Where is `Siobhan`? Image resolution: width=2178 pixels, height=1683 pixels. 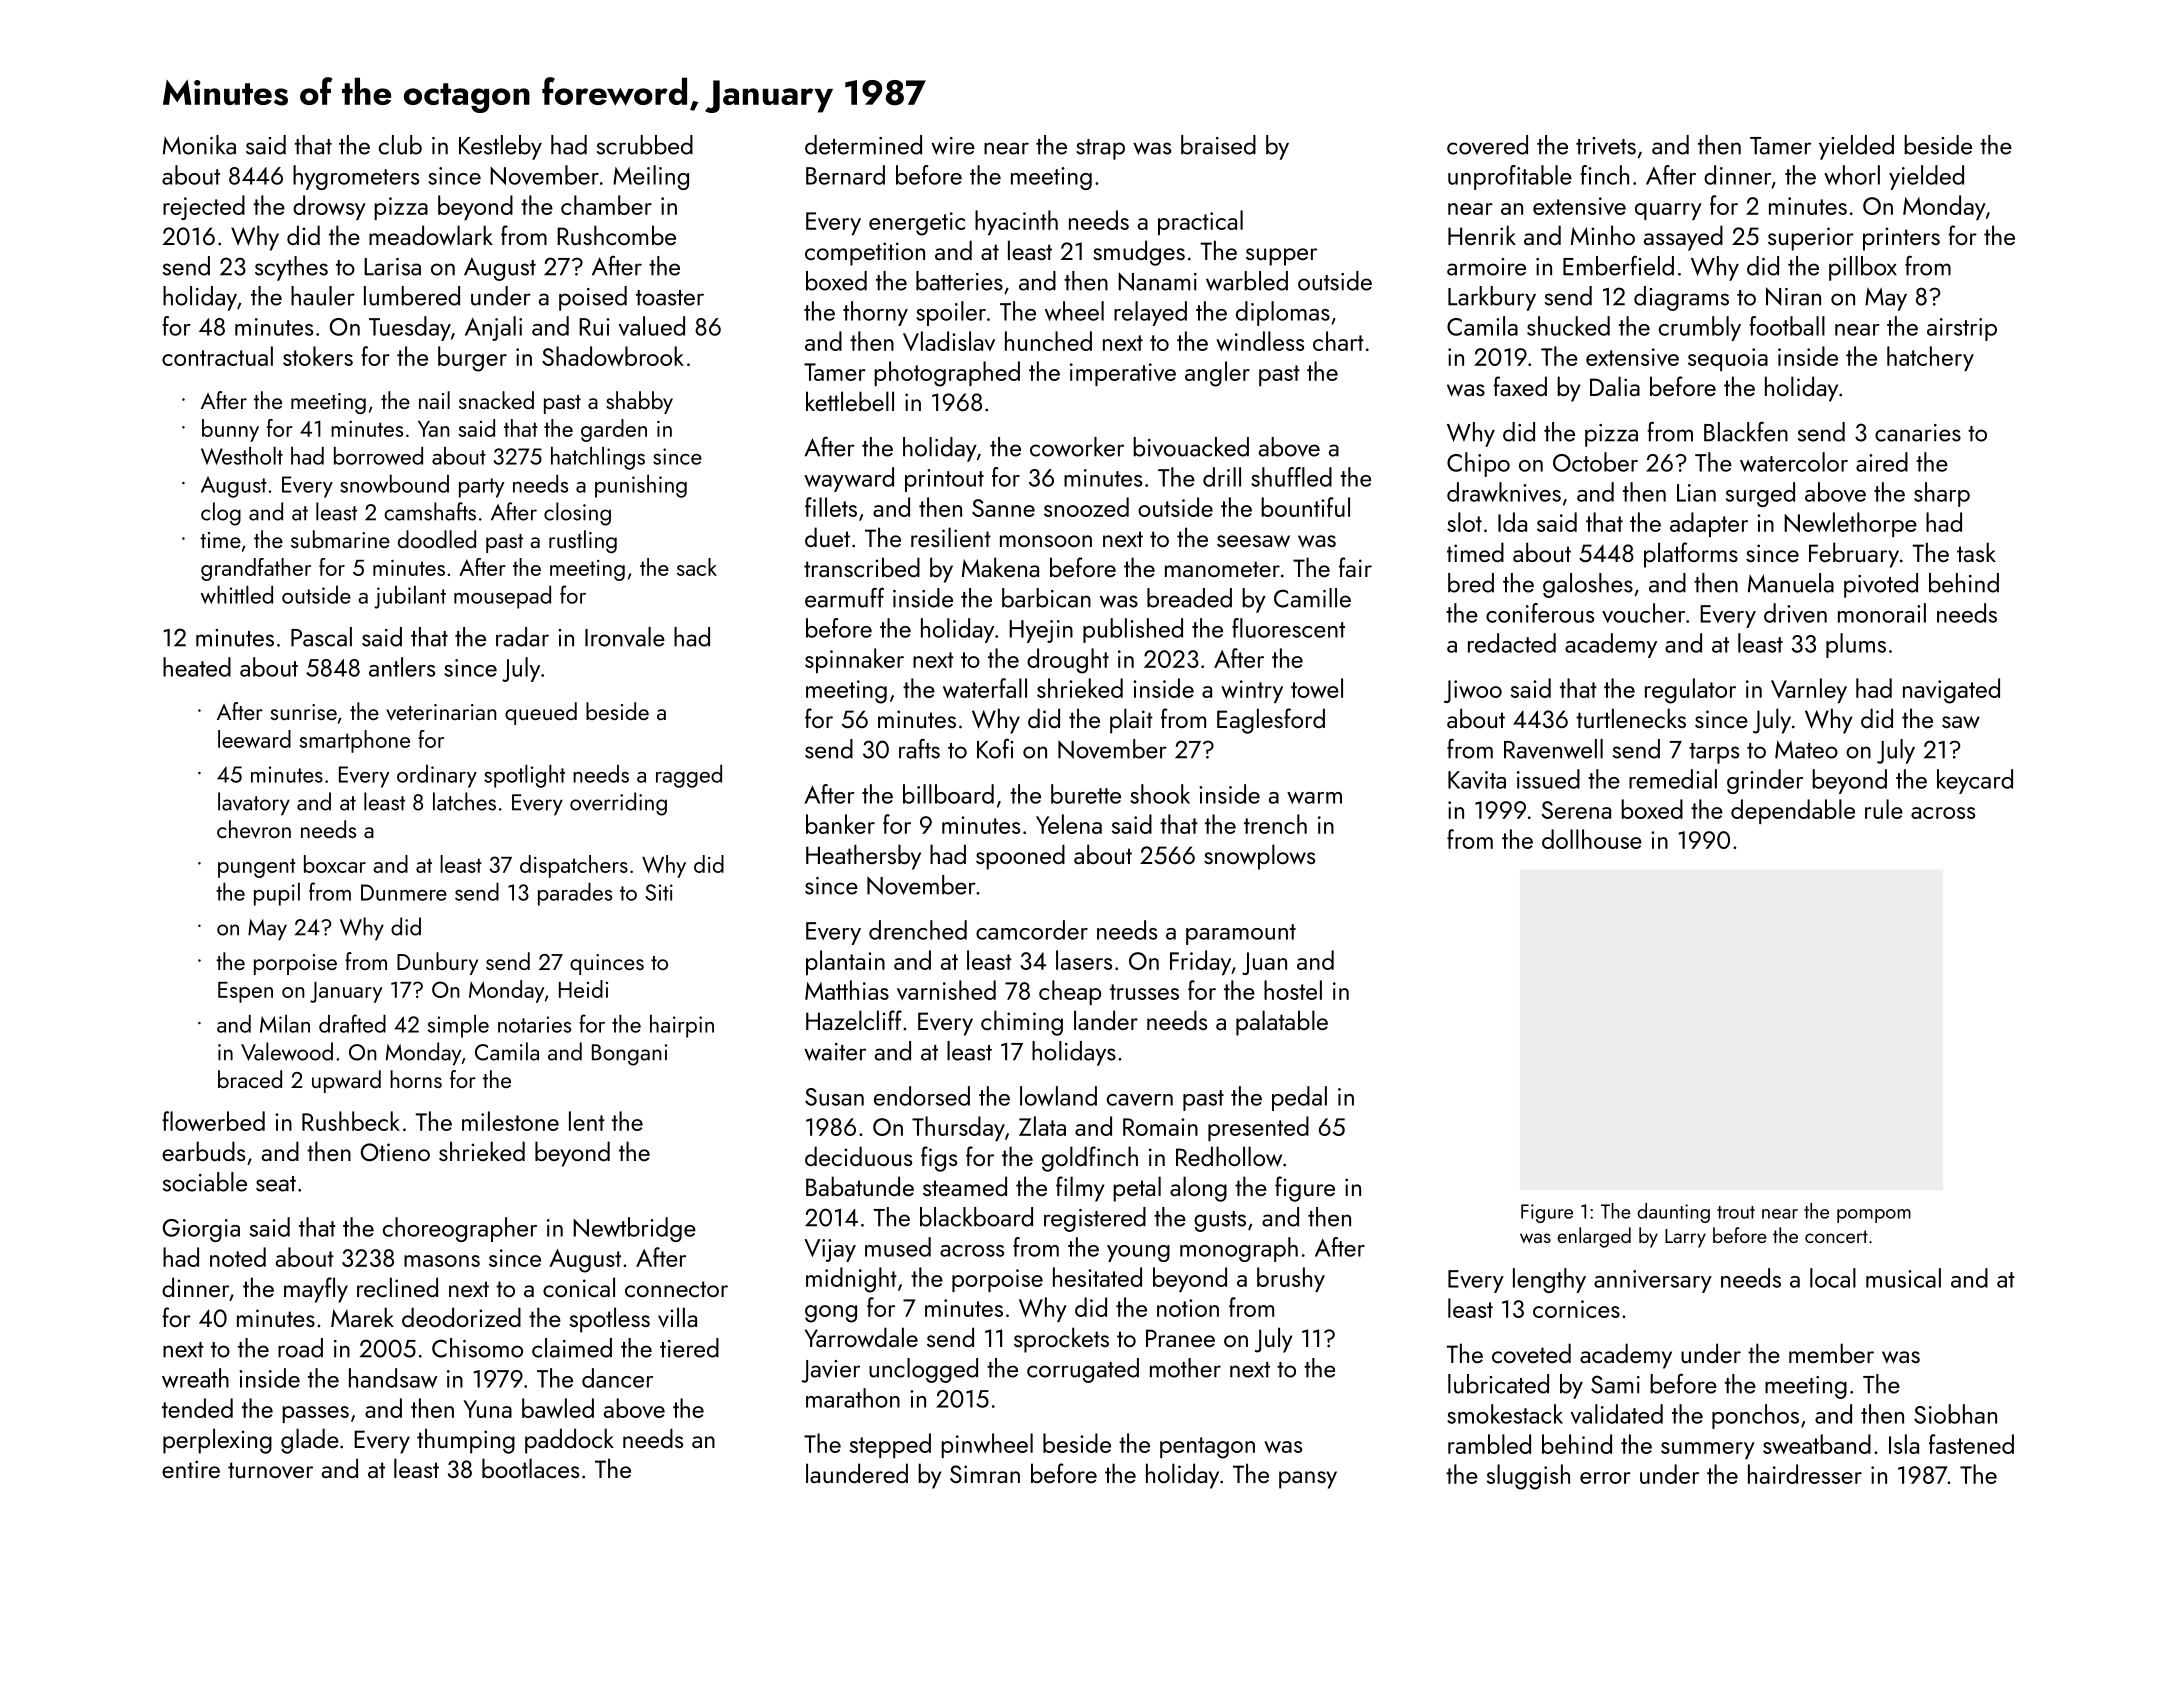 Siobhan is located at coordinates (1955, 1414).
